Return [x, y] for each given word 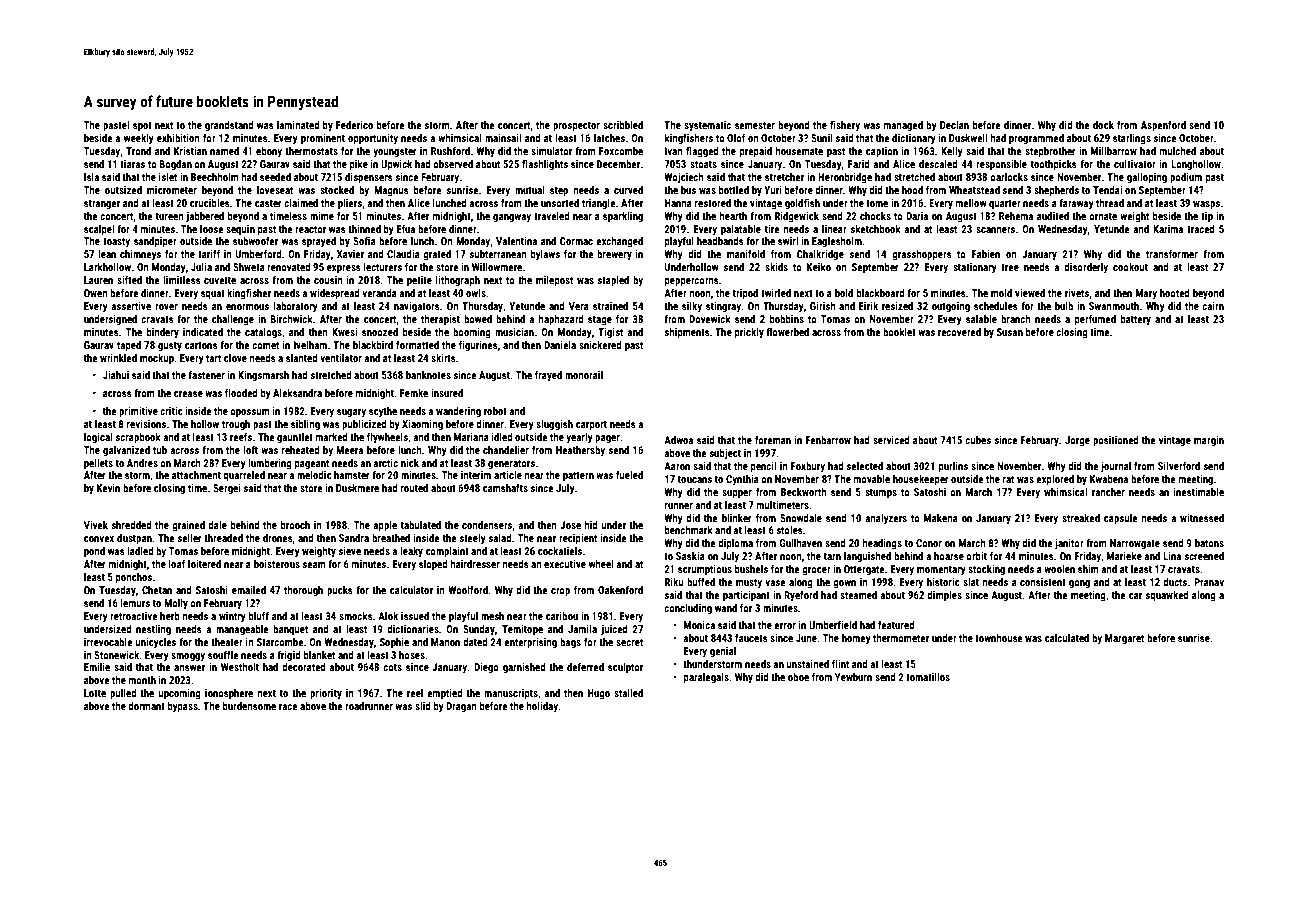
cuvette [220, 280]
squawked [1167, 596]
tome [877, 203]
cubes [978, 440]
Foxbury [808, 467]
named [224, 151]
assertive [131, 306]
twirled [776, 293]
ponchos [134, 578]
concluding [688, 609]
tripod [745, 294]
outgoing [951, 307]
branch [1015, 319]
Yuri [772, 190]
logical [98, 438]
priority [326, 694]
